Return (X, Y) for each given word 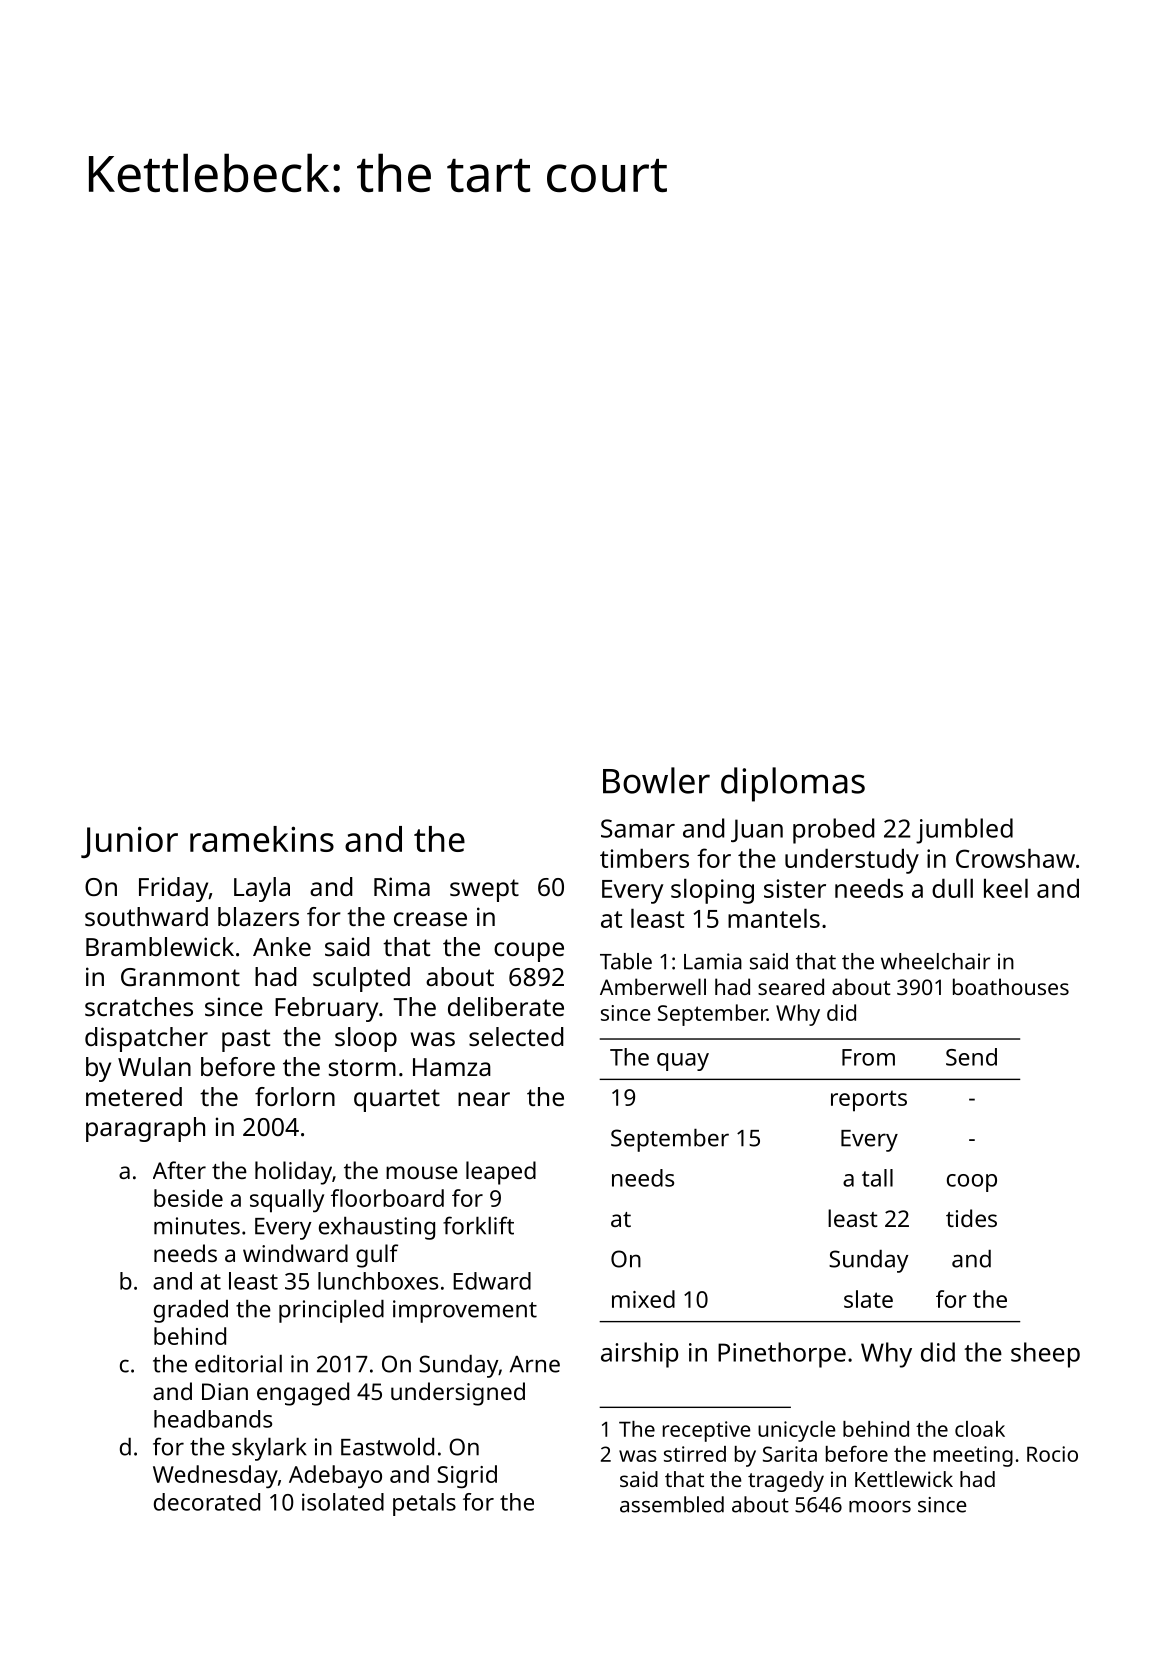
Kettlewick (904, 1479)
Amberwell (653, 986)
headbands (213, 1419)
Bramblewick (160, 946)
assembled (672, 1504)
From (868, 1057)
